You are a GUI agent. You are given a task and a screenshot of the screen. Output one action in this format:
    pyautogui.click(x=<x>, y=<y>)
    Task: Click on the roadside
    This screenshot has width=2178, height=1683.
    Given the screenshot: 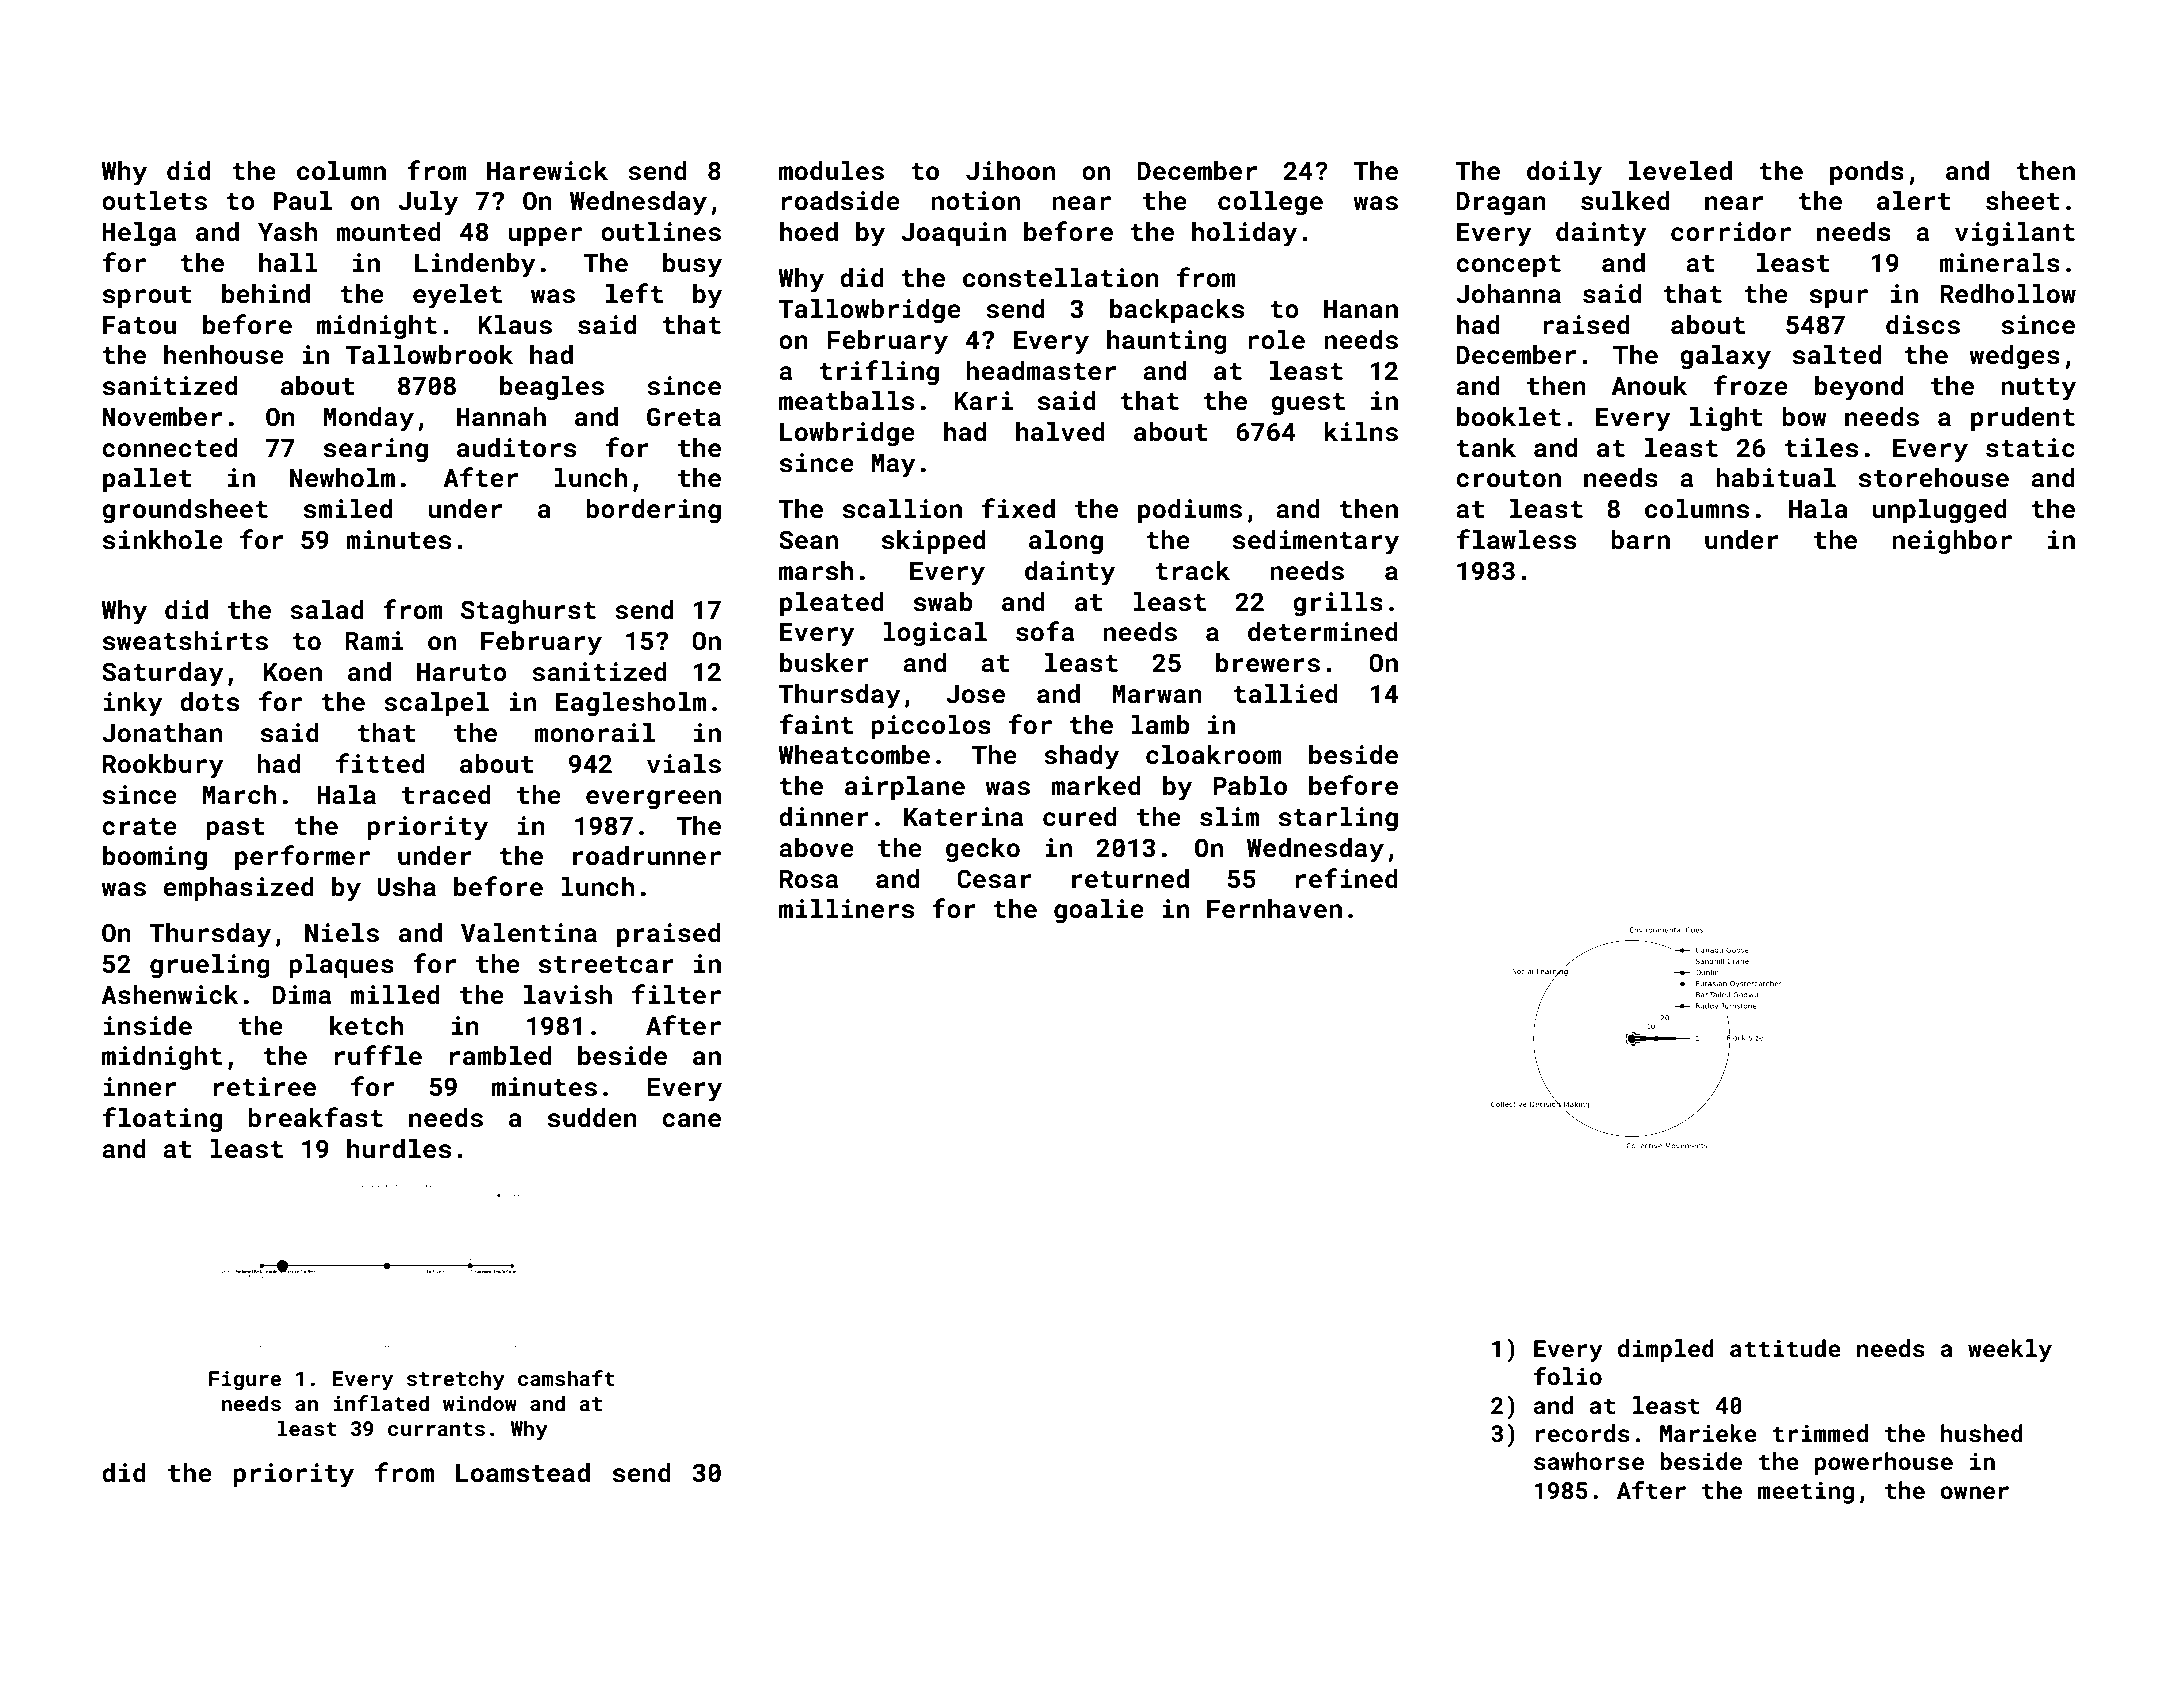 What is the action you would take?
    pyautogui.click(x=841, y=201)
